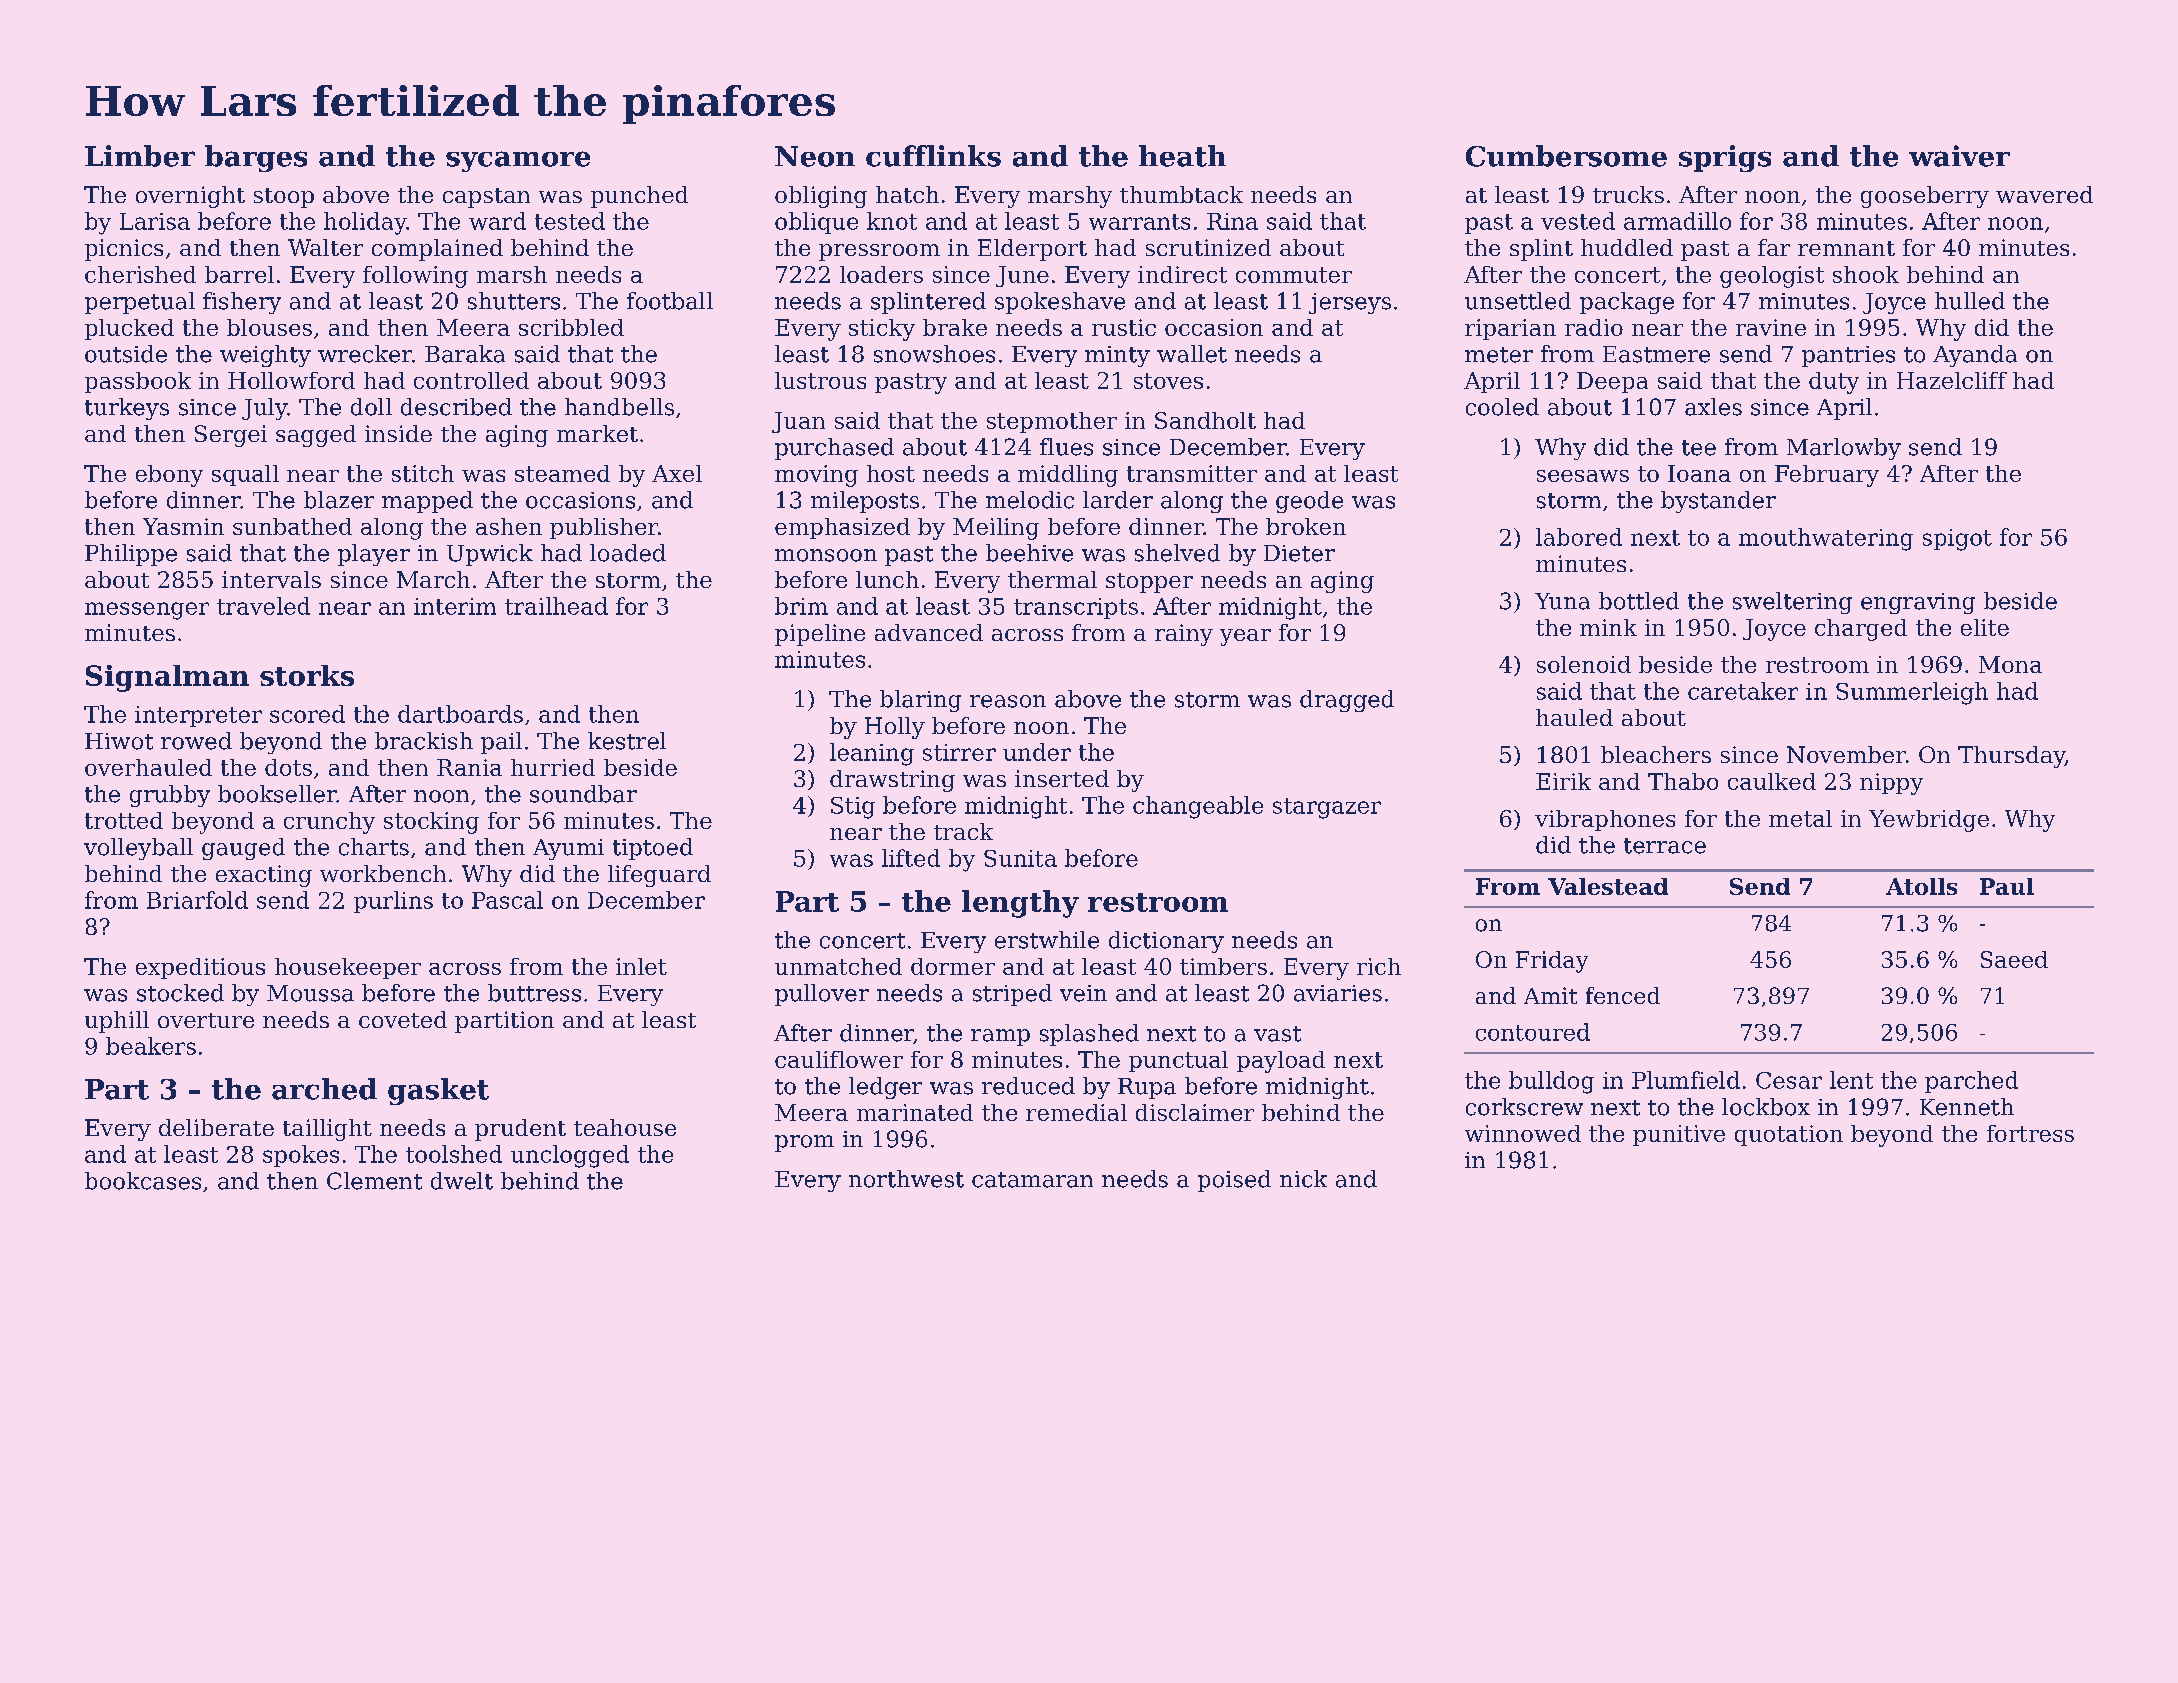 The height and width of the document is (1683, 2178). Describe the element at coordinates (1566, 156) in the document. I see `Cumbersome` at that location.
